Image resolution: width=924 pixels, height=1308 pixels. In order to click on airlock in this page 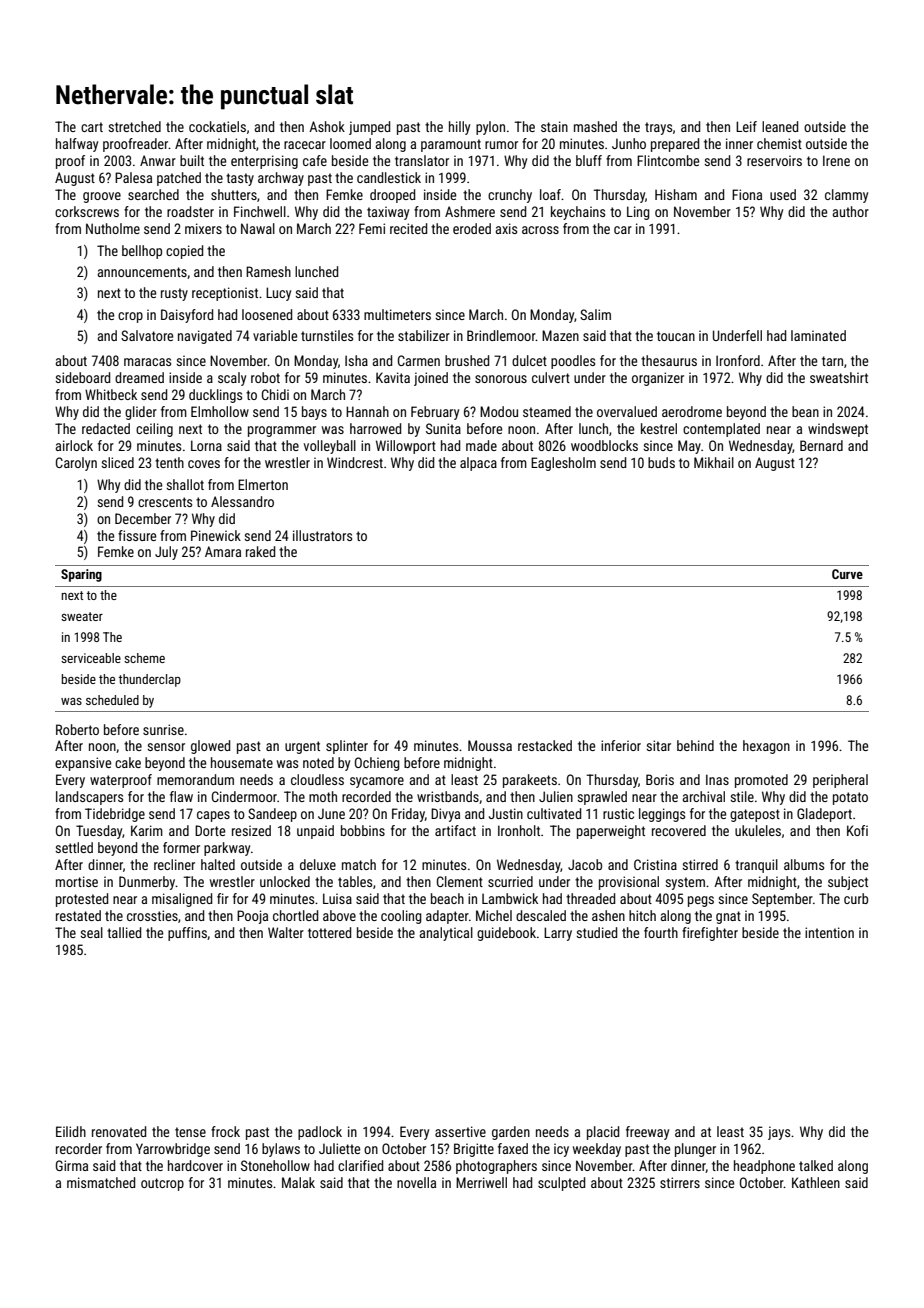, I will do `click(74, 445)`.
